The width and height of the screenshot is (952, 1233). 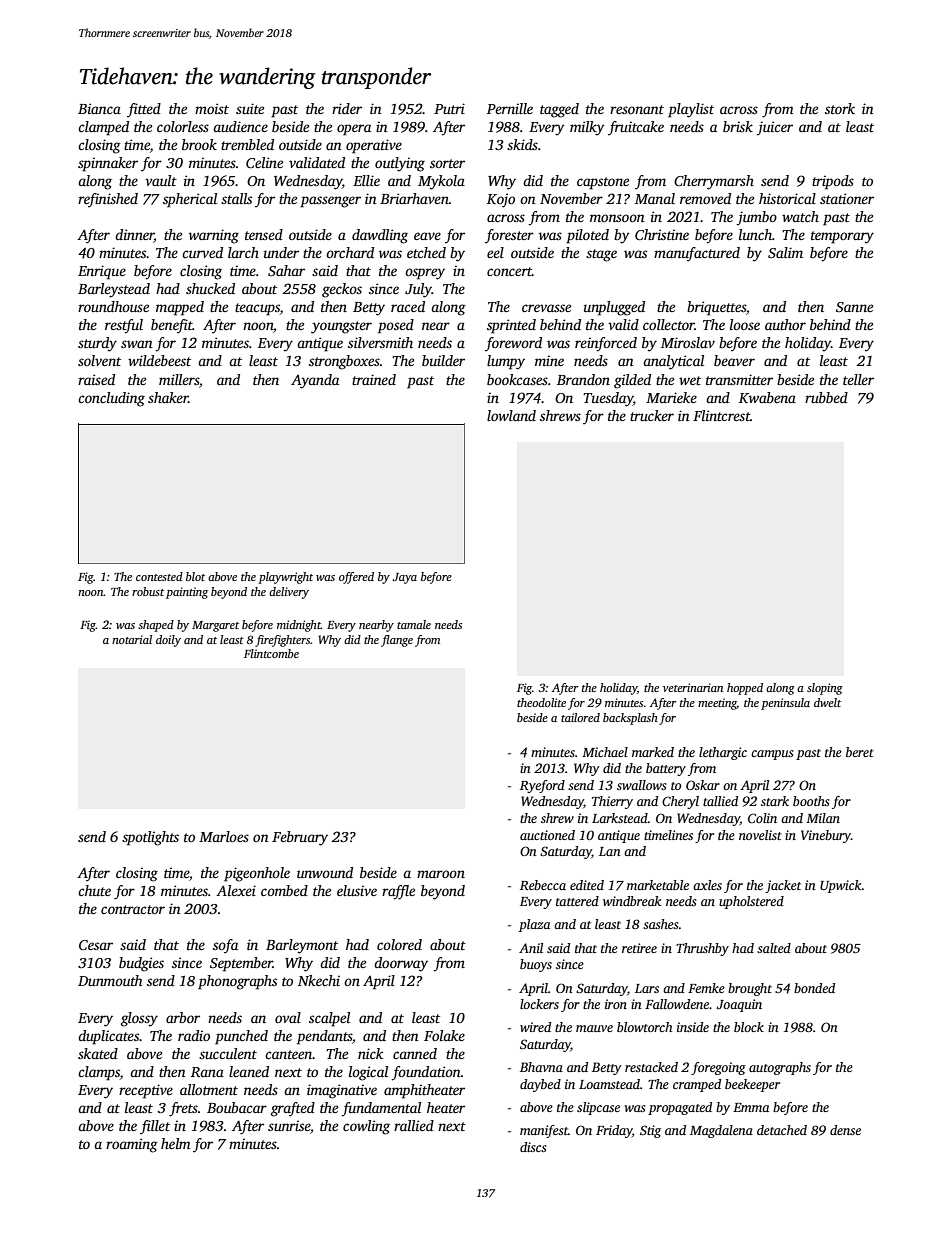 I want to click on Stig, so click(x=650, y=1131).
